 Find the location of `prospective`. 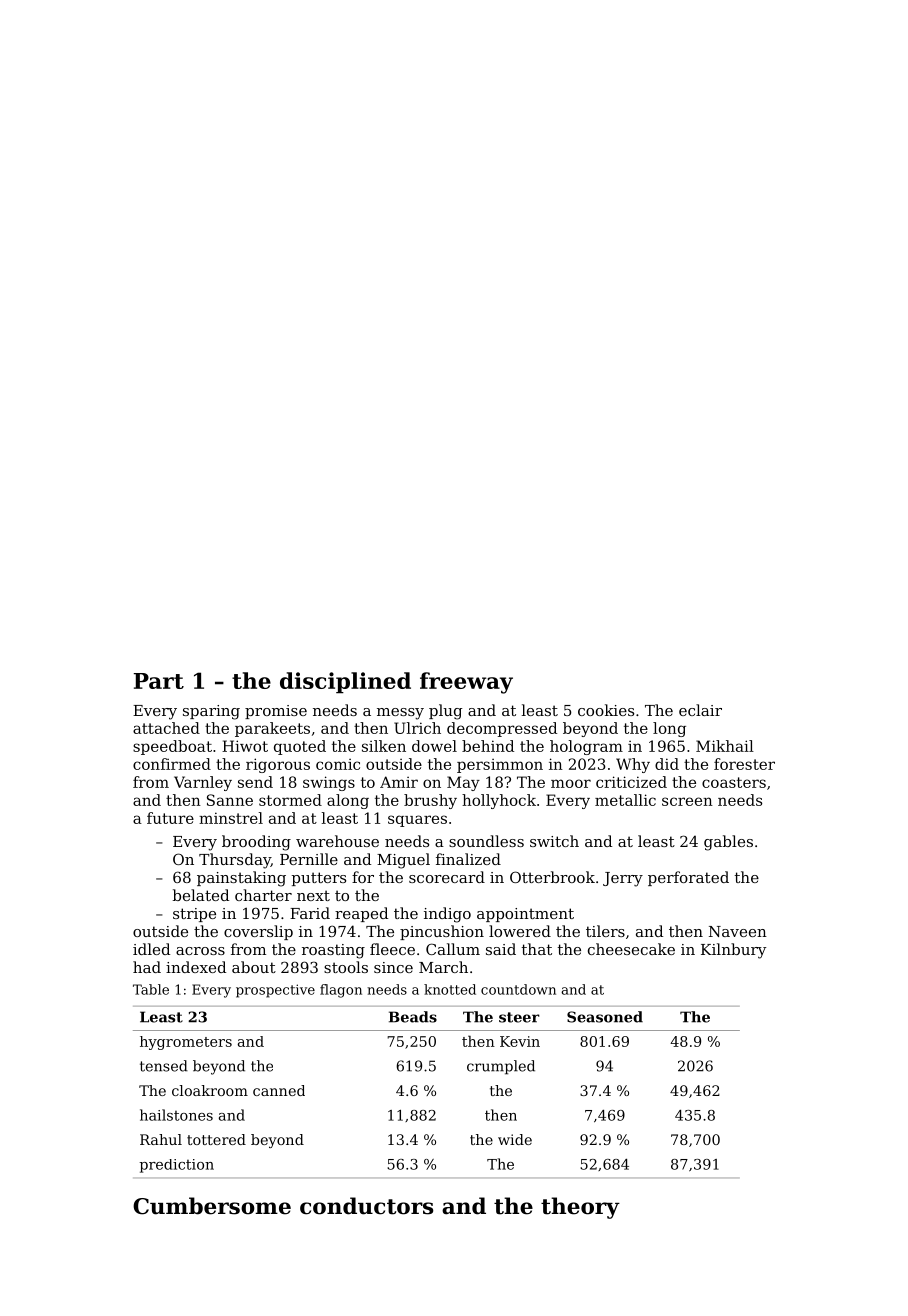

prospective is located at coordinates (275, 991).
